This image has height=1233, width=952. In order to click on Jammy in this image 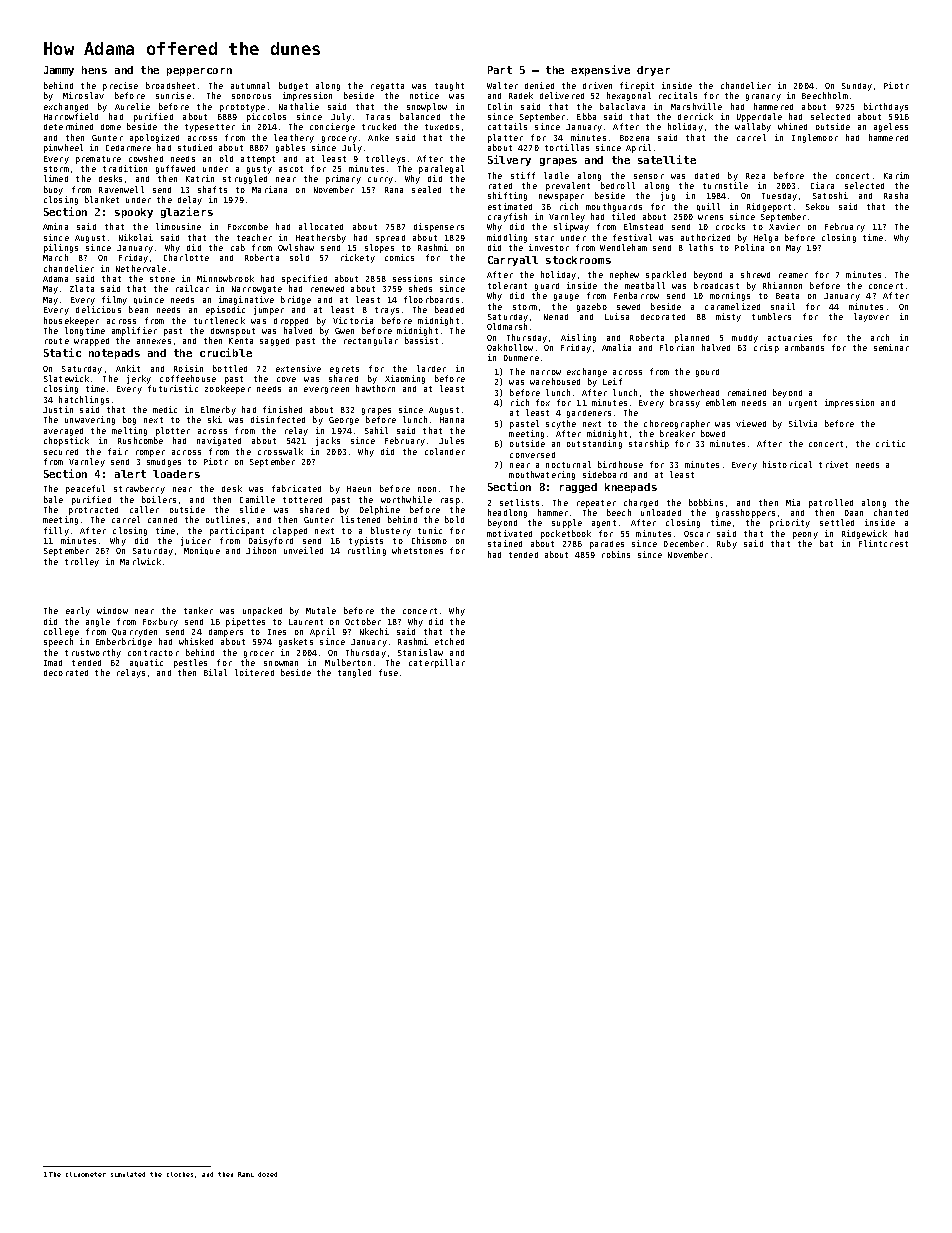, I will do `click(59, 71)`.
